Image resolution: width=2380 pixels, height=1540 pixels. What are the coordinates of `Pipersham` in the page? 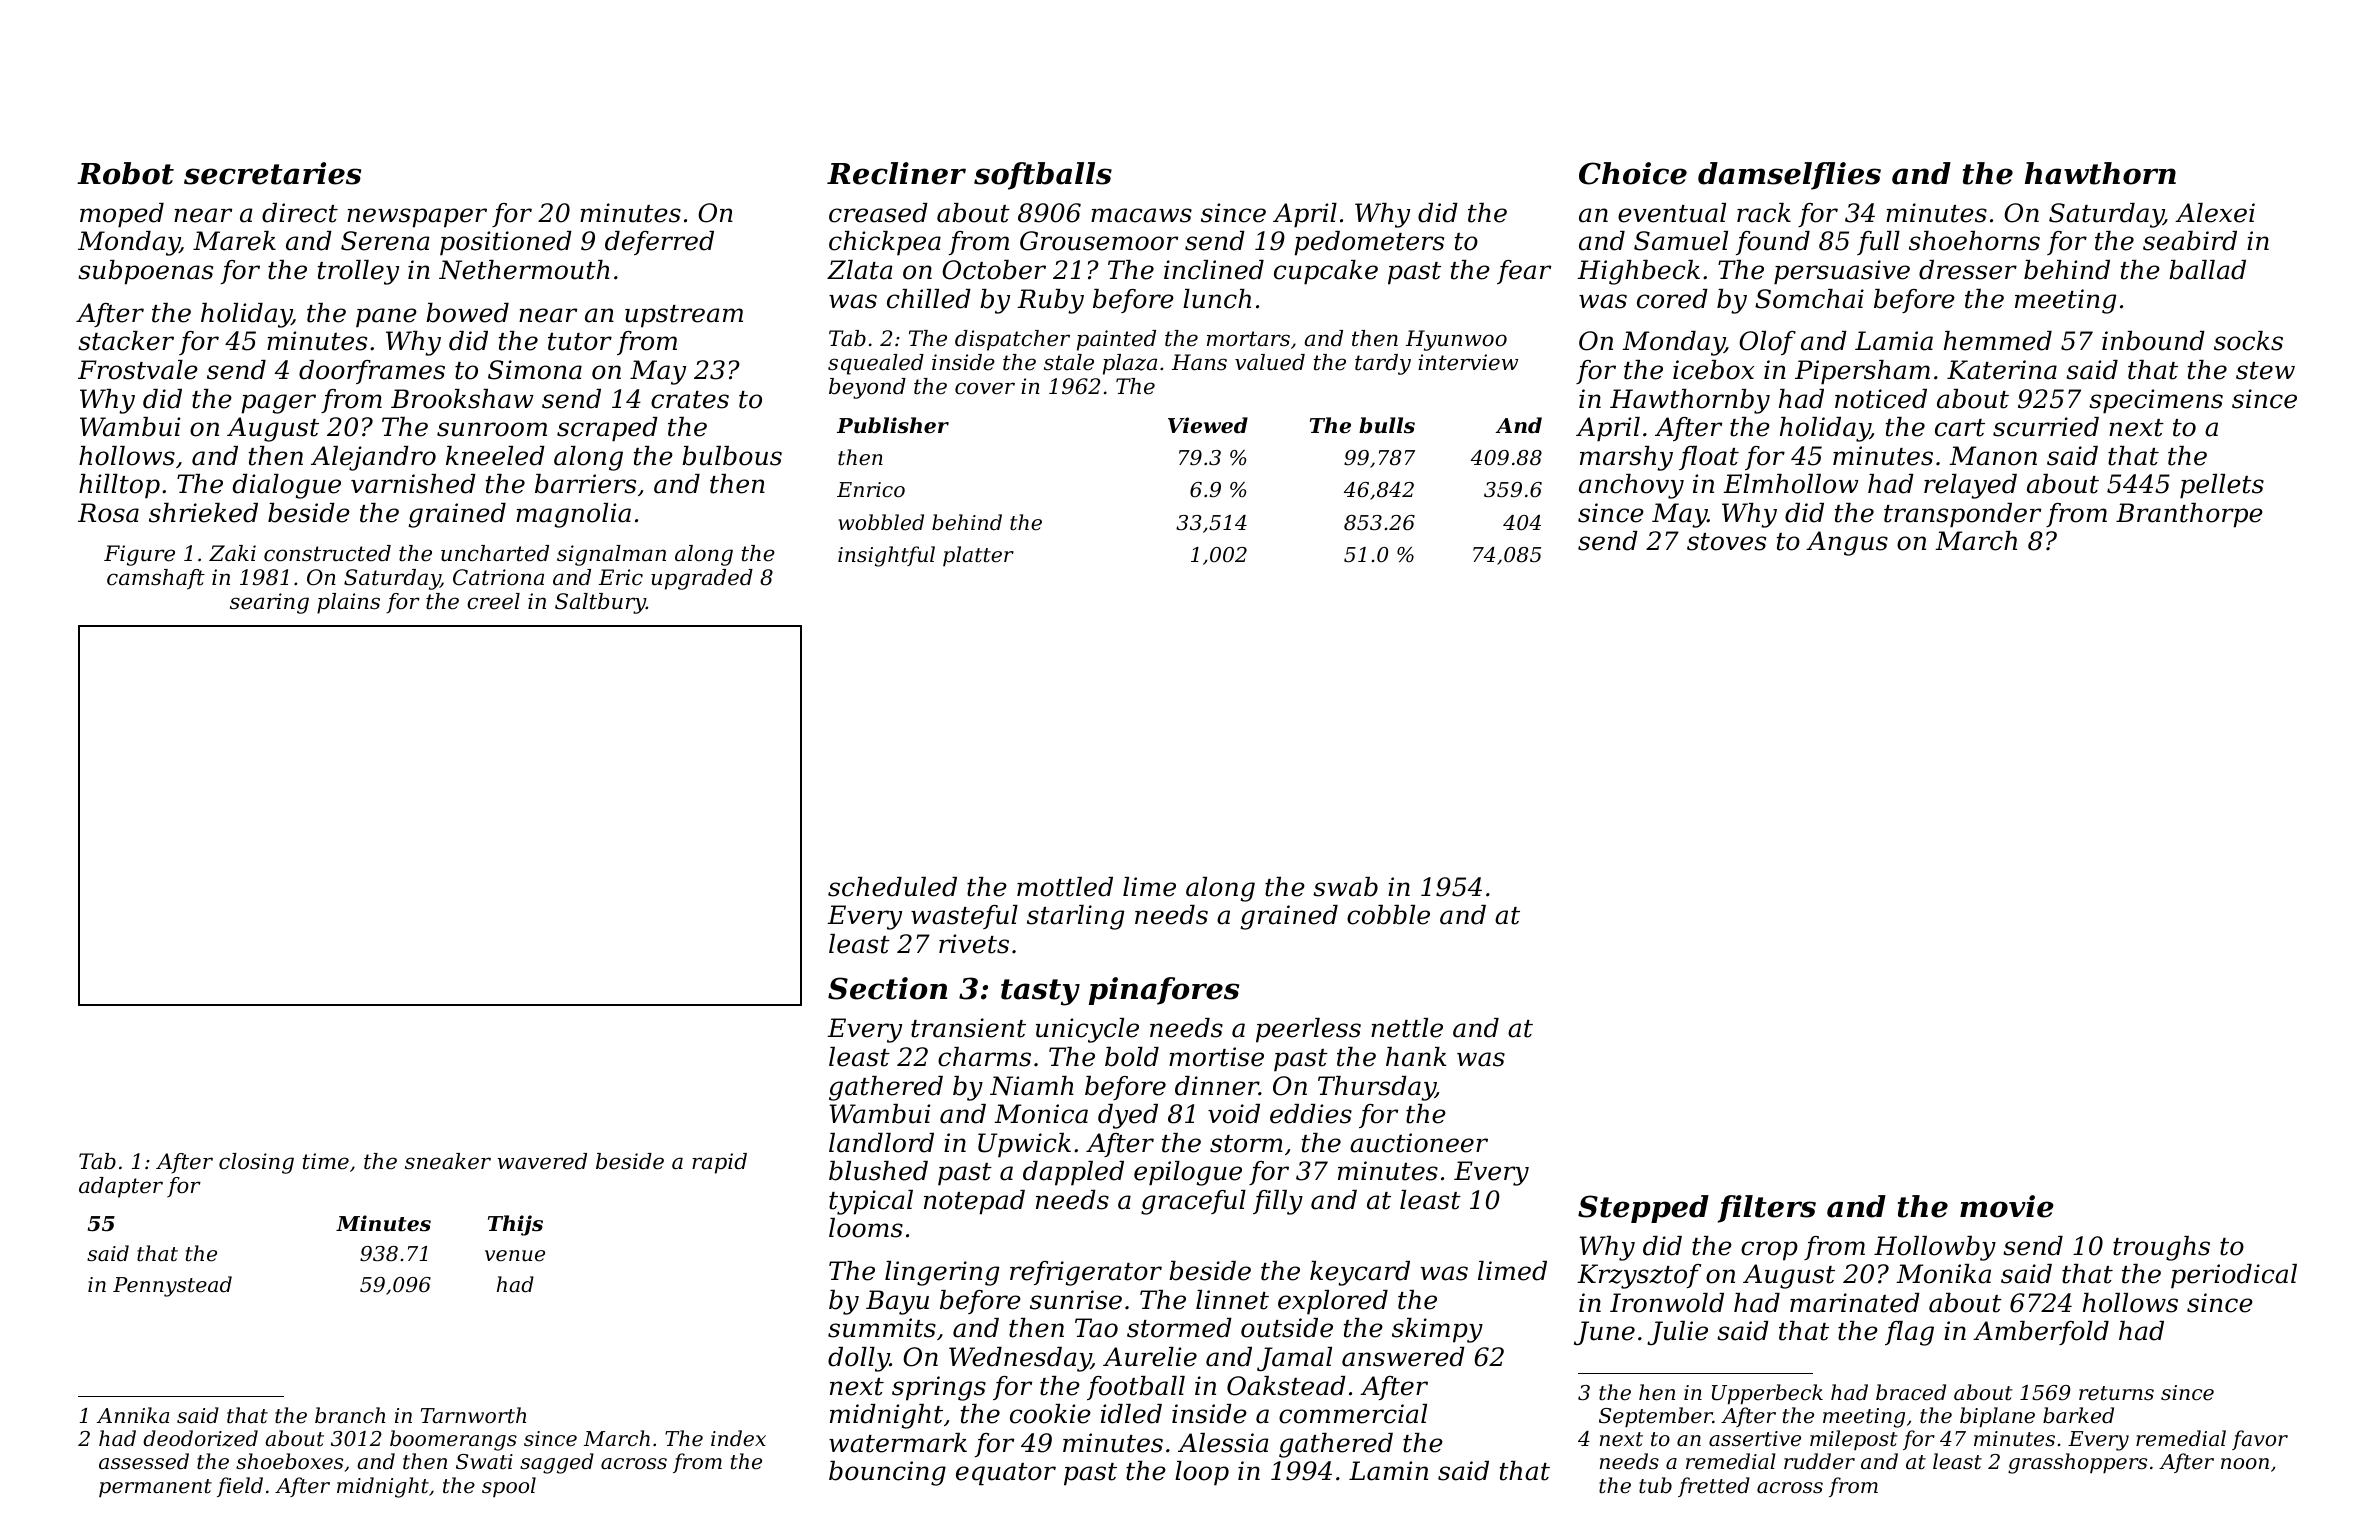 It's located at (1862, 372).
